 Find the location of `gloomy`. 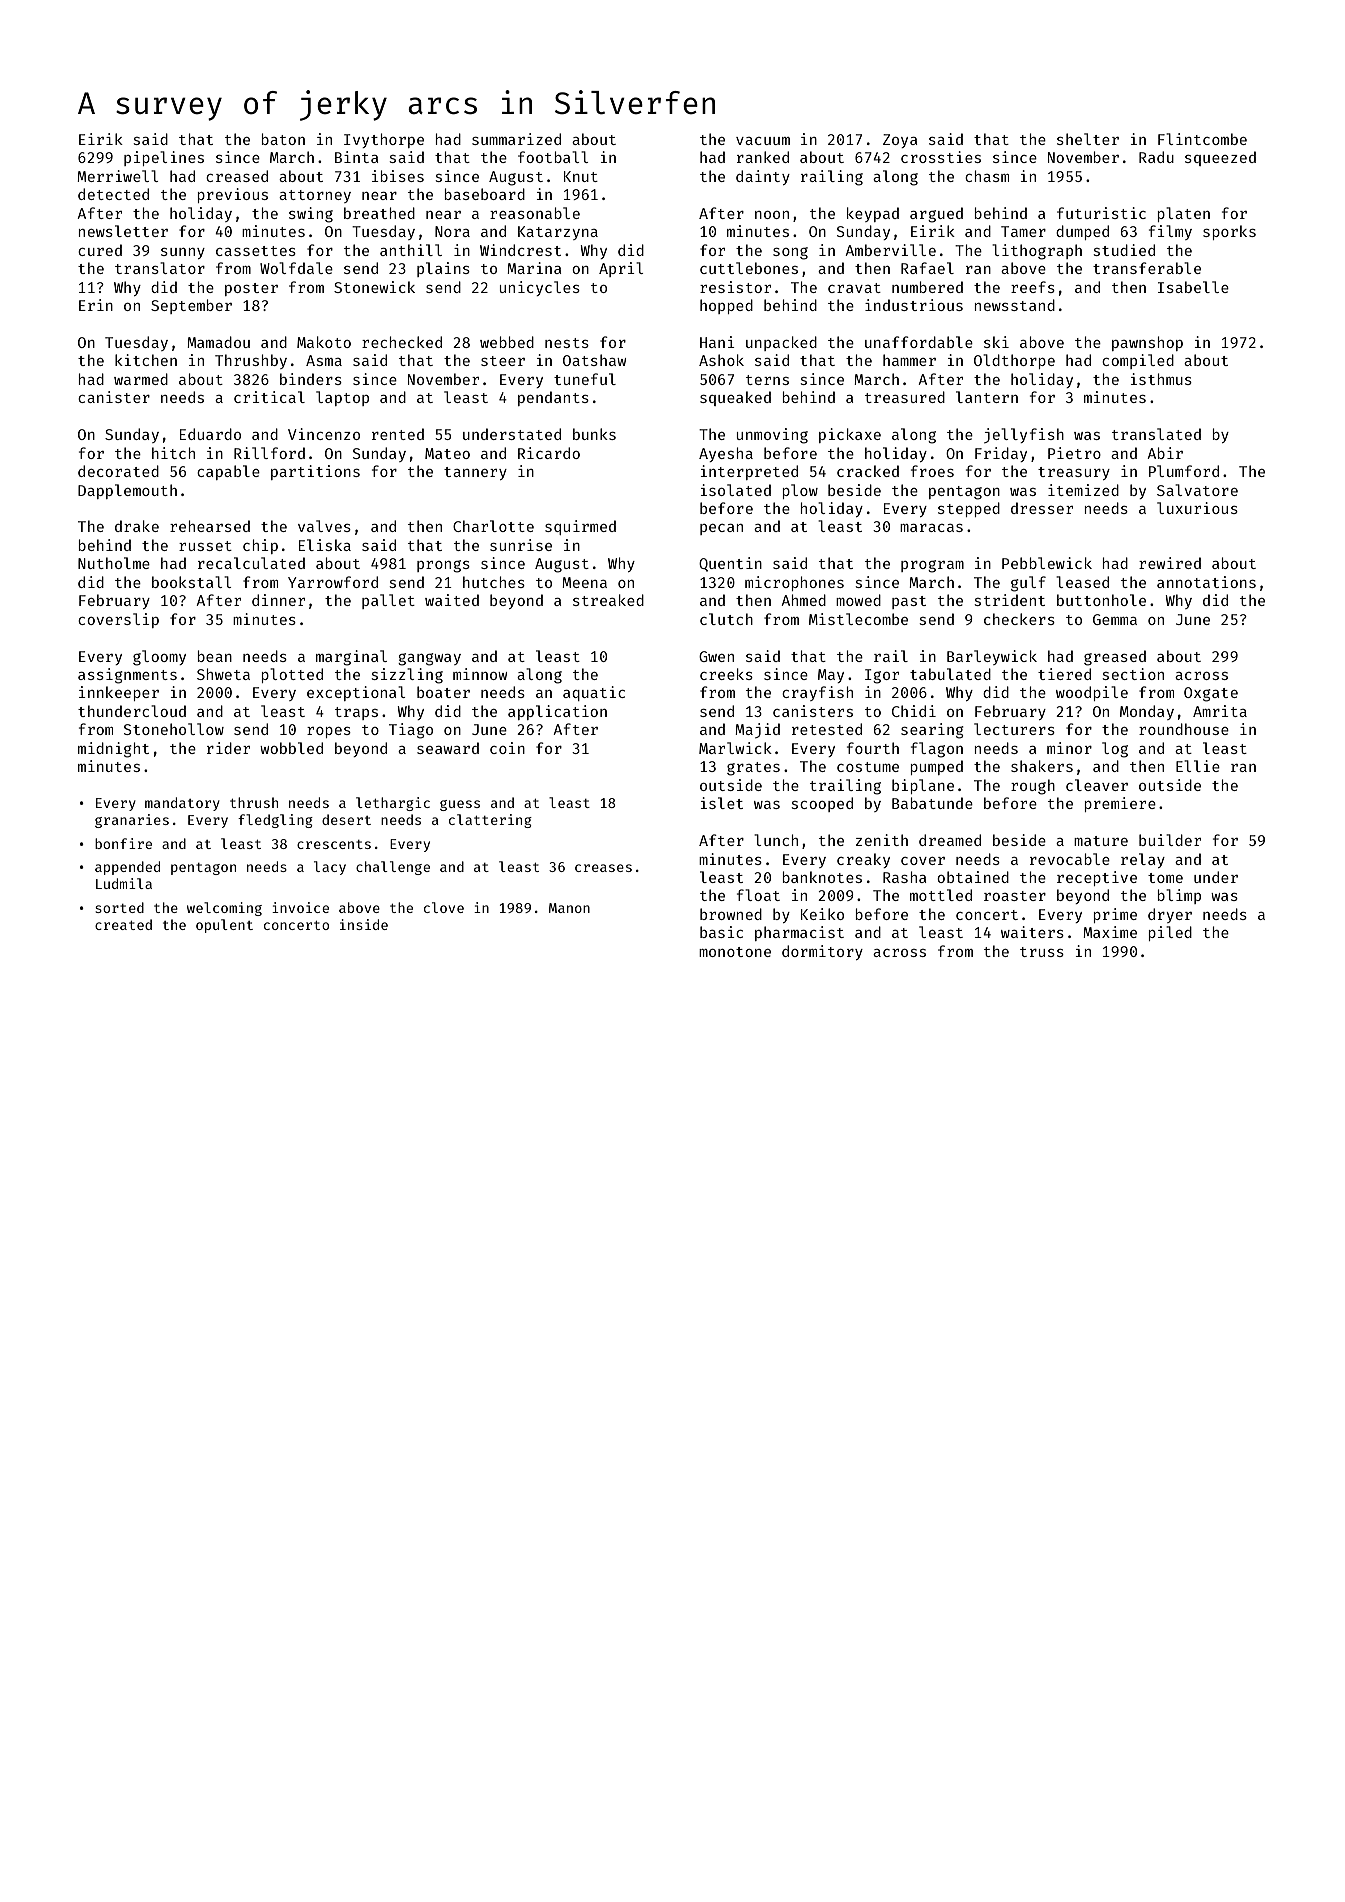

gloomy is located at coordinates (159, 658).
